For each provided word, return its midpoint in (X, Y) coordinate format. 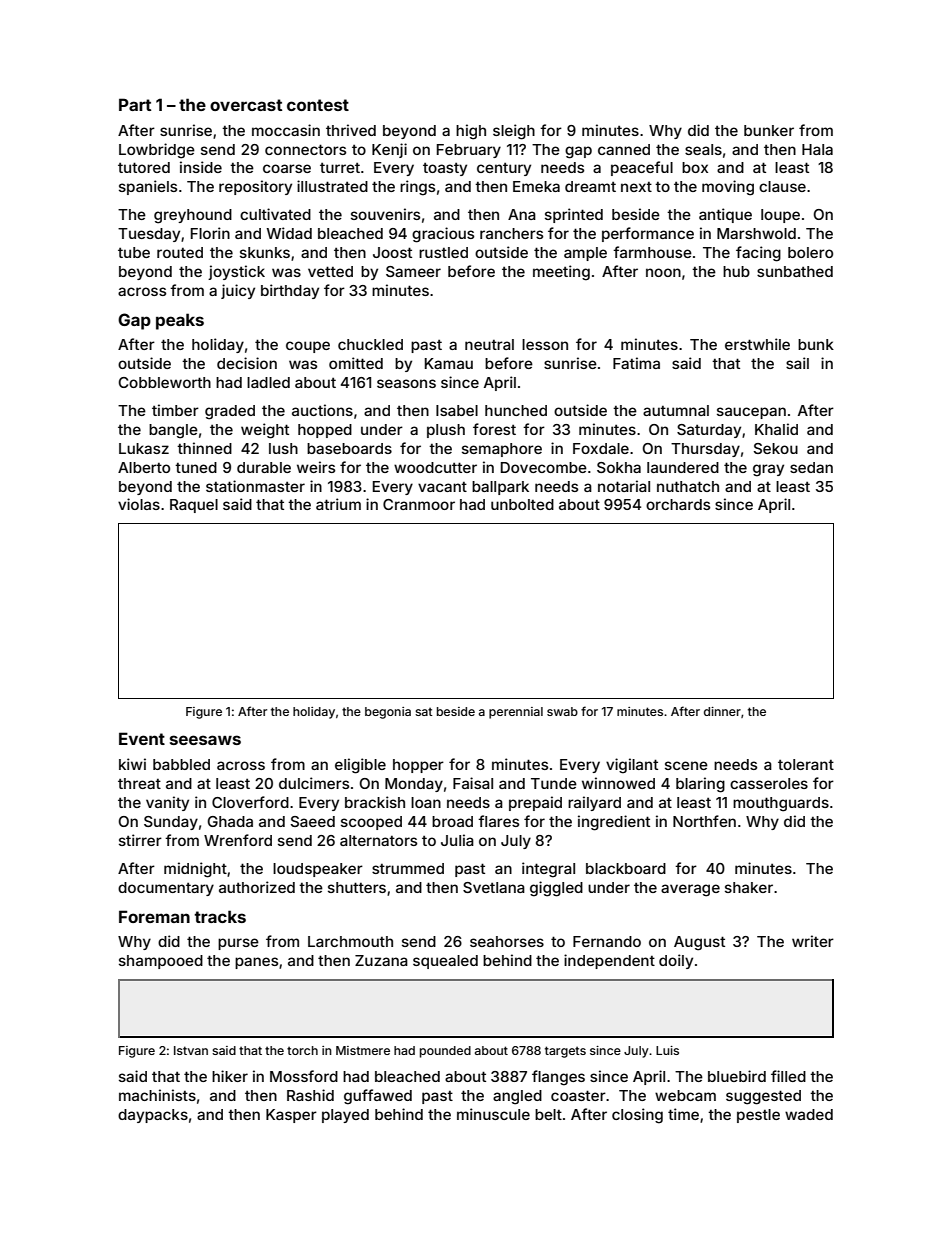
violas (139, 504)
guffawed (378, 1097)
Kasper (291, 1116)
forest (494, 429)
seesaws (205, 740)
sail (797, 363)
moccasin (286, 130)
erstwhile (757, 344)
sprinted (574, 215)
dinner (722, 711)
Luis (667, 1050)
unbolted (522, 504)
